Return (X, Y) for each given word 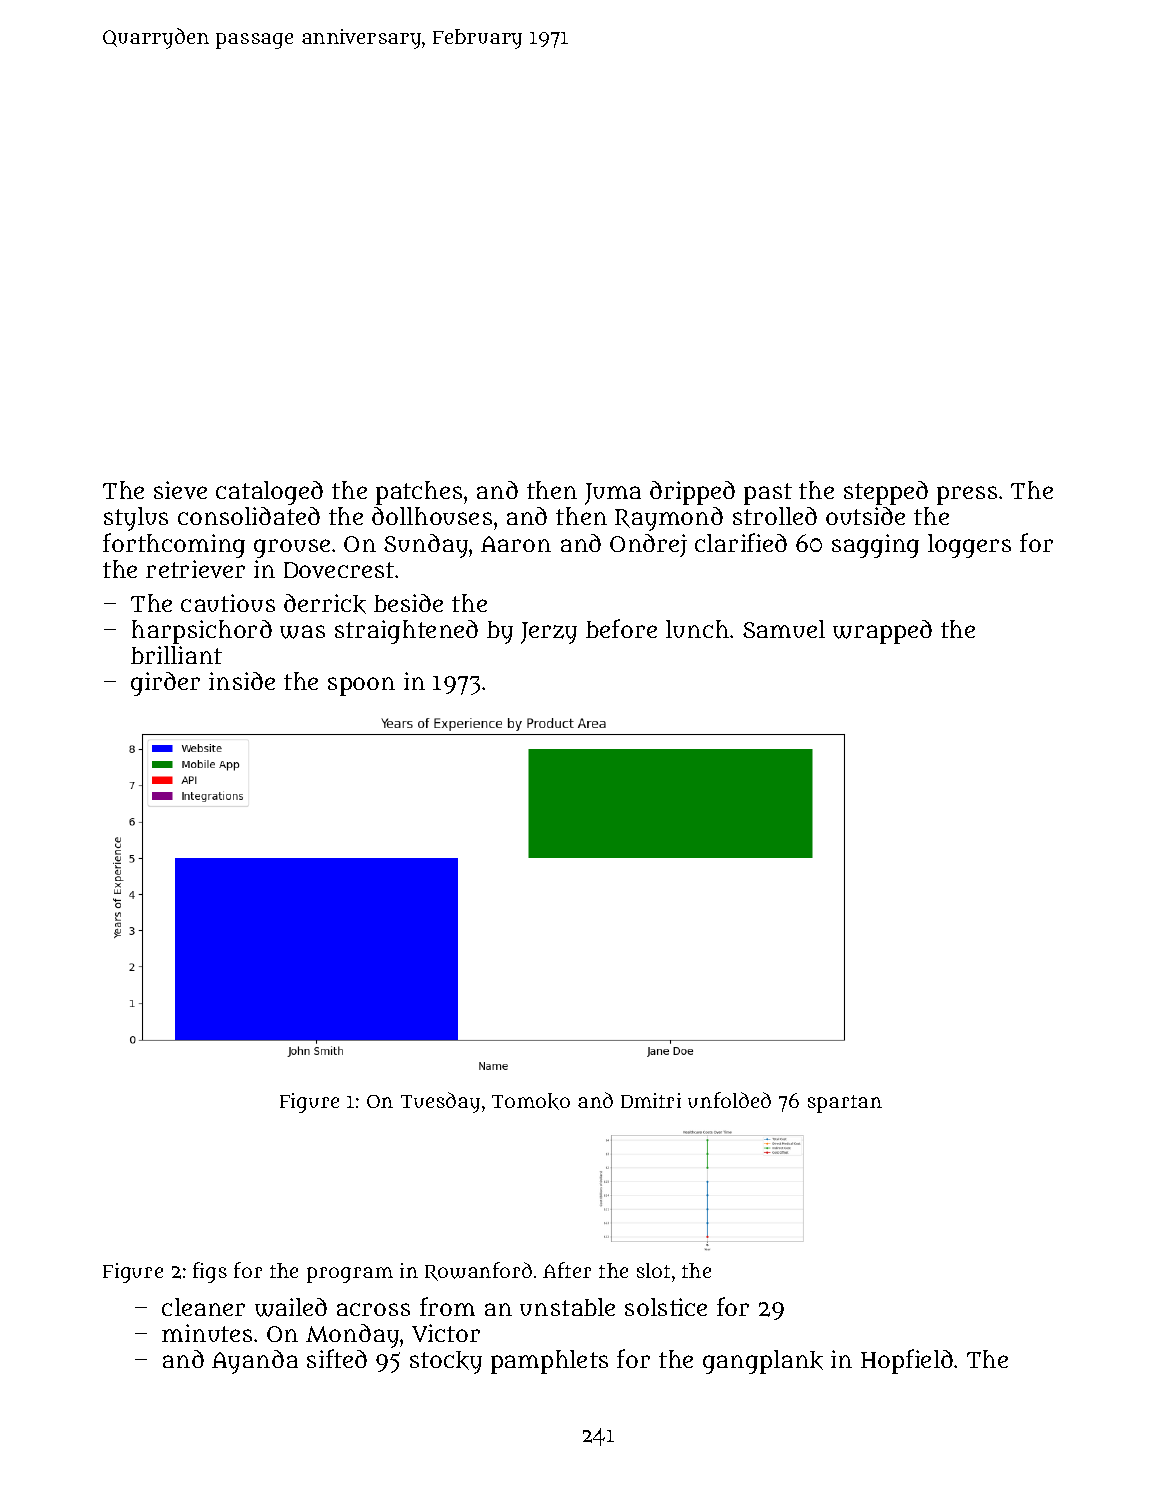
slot (653, 1270)
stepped (886, 493)
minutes (207, 1333)
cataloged (269, 493)
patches (419, 493)
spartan (845, 1104)
